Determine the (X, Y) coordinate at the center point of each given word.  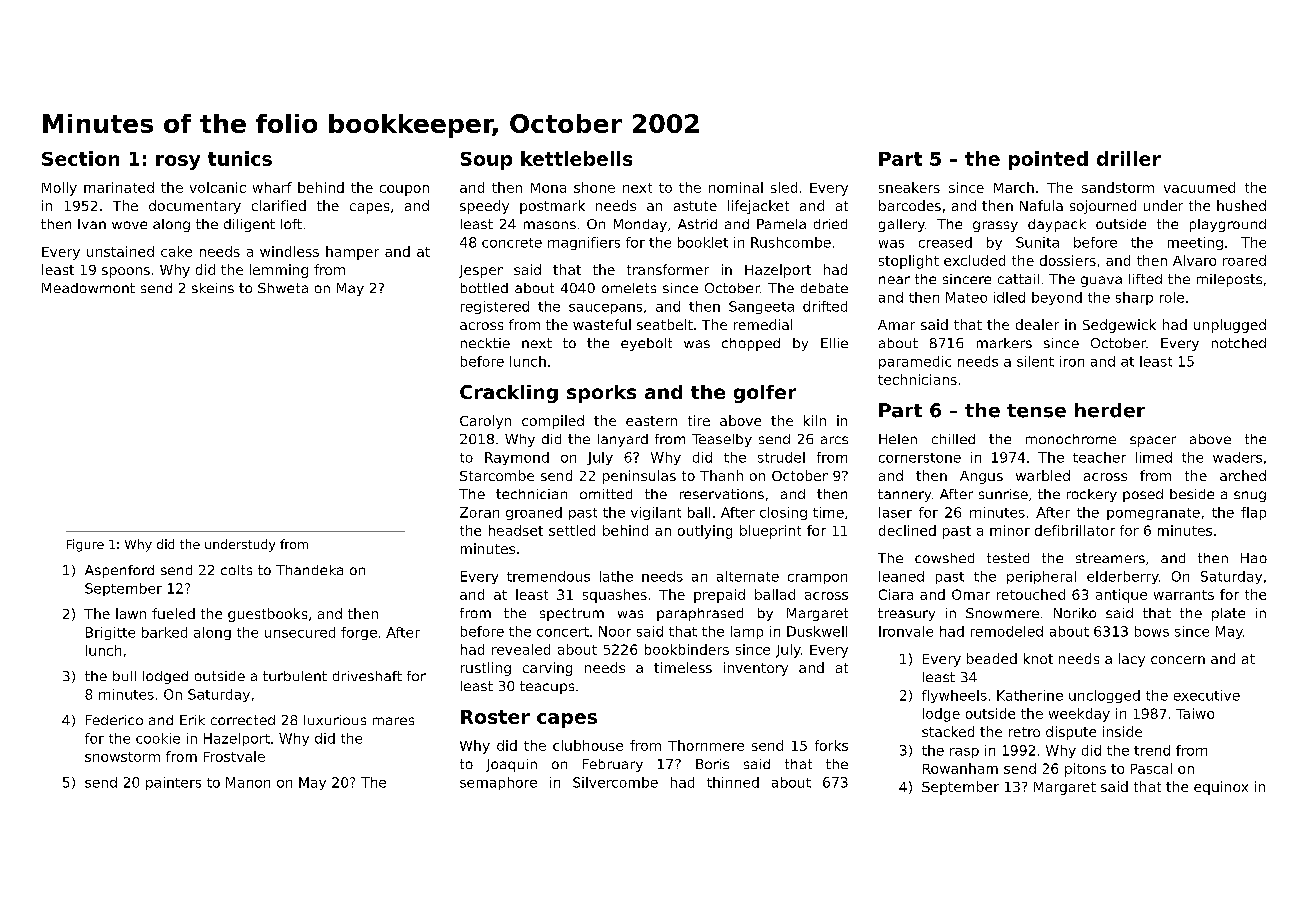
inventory (756, 669)
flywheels (954, 696)
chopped (751, 344)
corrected (243, 720)
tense (1036, 411)
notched (1239, 343)
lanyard (623, 440)
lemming (279, 271)
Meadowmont (88, 288)
